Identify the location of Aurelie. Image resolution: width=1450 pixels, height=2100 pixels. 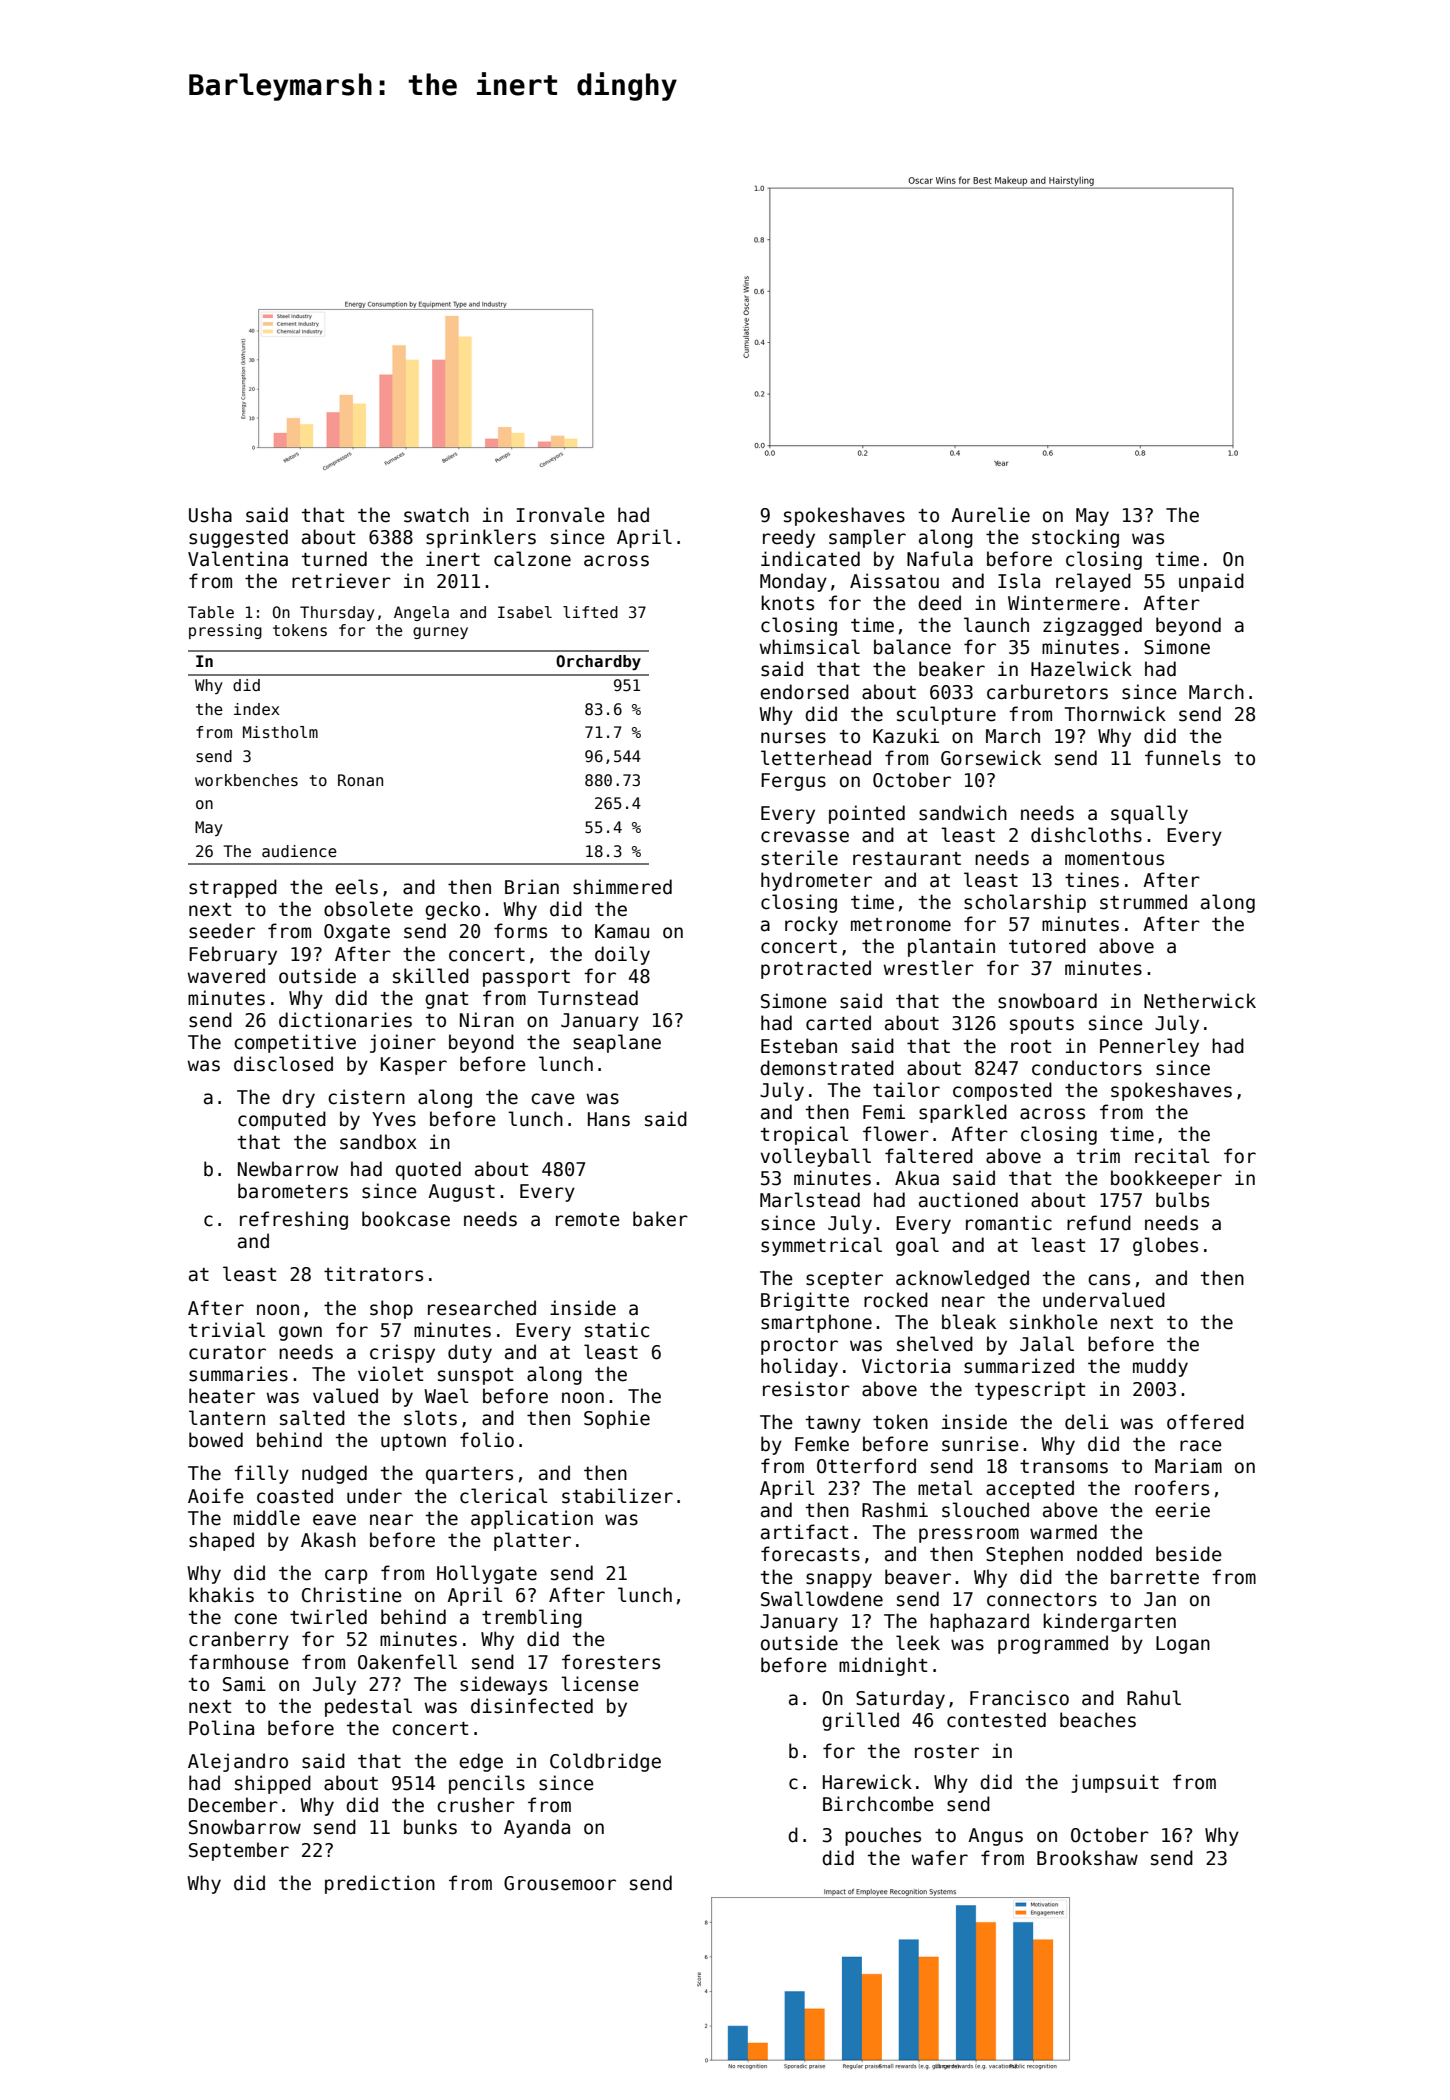
(990, 515).
